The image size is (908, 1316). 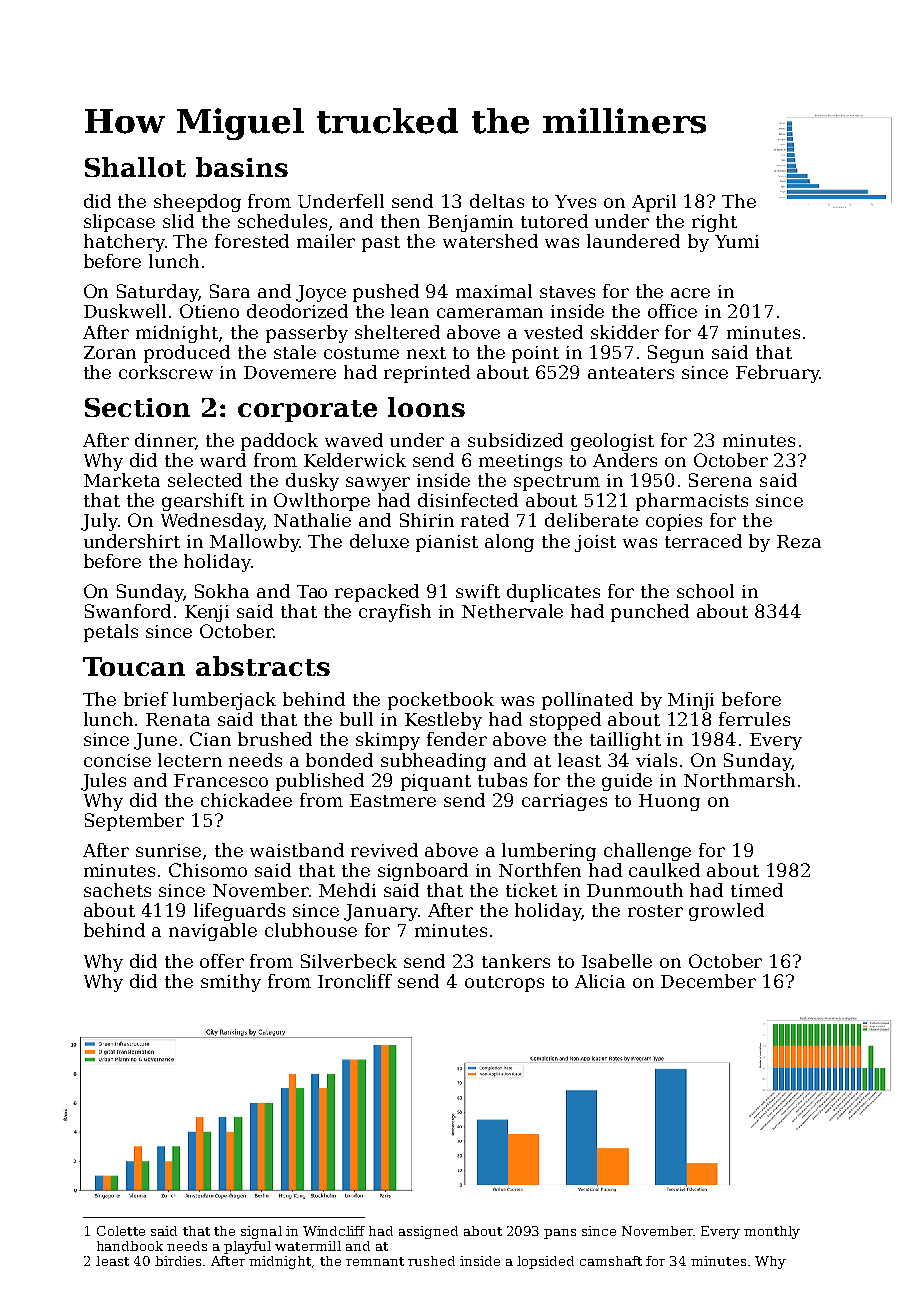 What do you see at coordinates (720, 480) in the image?
I see `Serena` at bounding box center [720, 480].
